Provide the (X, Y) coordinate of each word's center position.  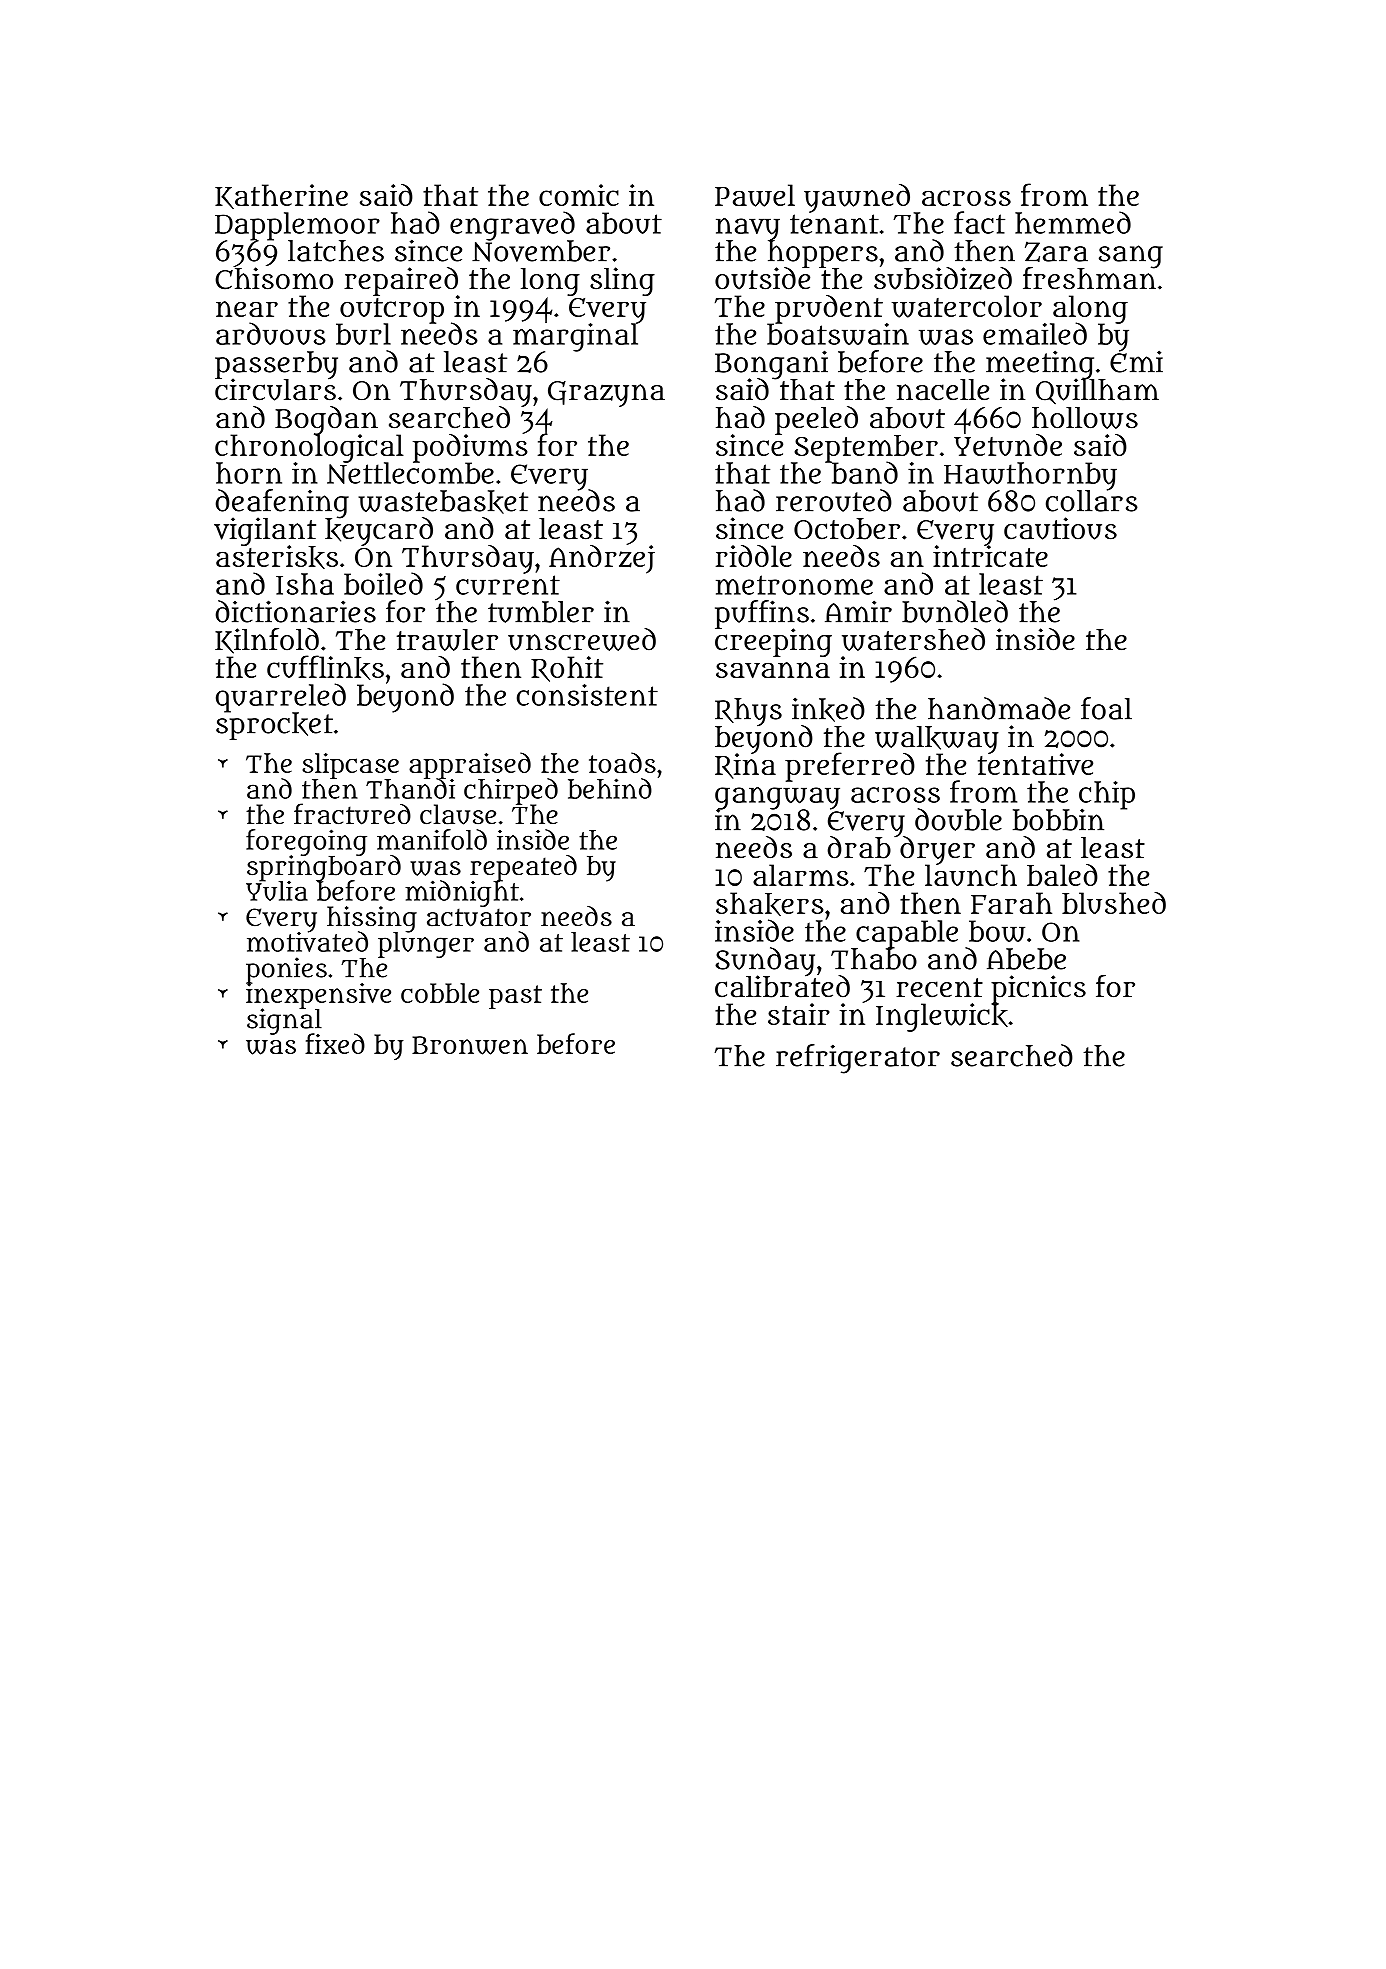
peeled (816, 420)
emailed (1035, 333)
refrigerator (858, 1059)
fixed (335, 1043)
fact (979, 222)
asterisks (277, 557)
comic (579, 195)
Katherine (281, 196)
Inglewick (942, 1017)
